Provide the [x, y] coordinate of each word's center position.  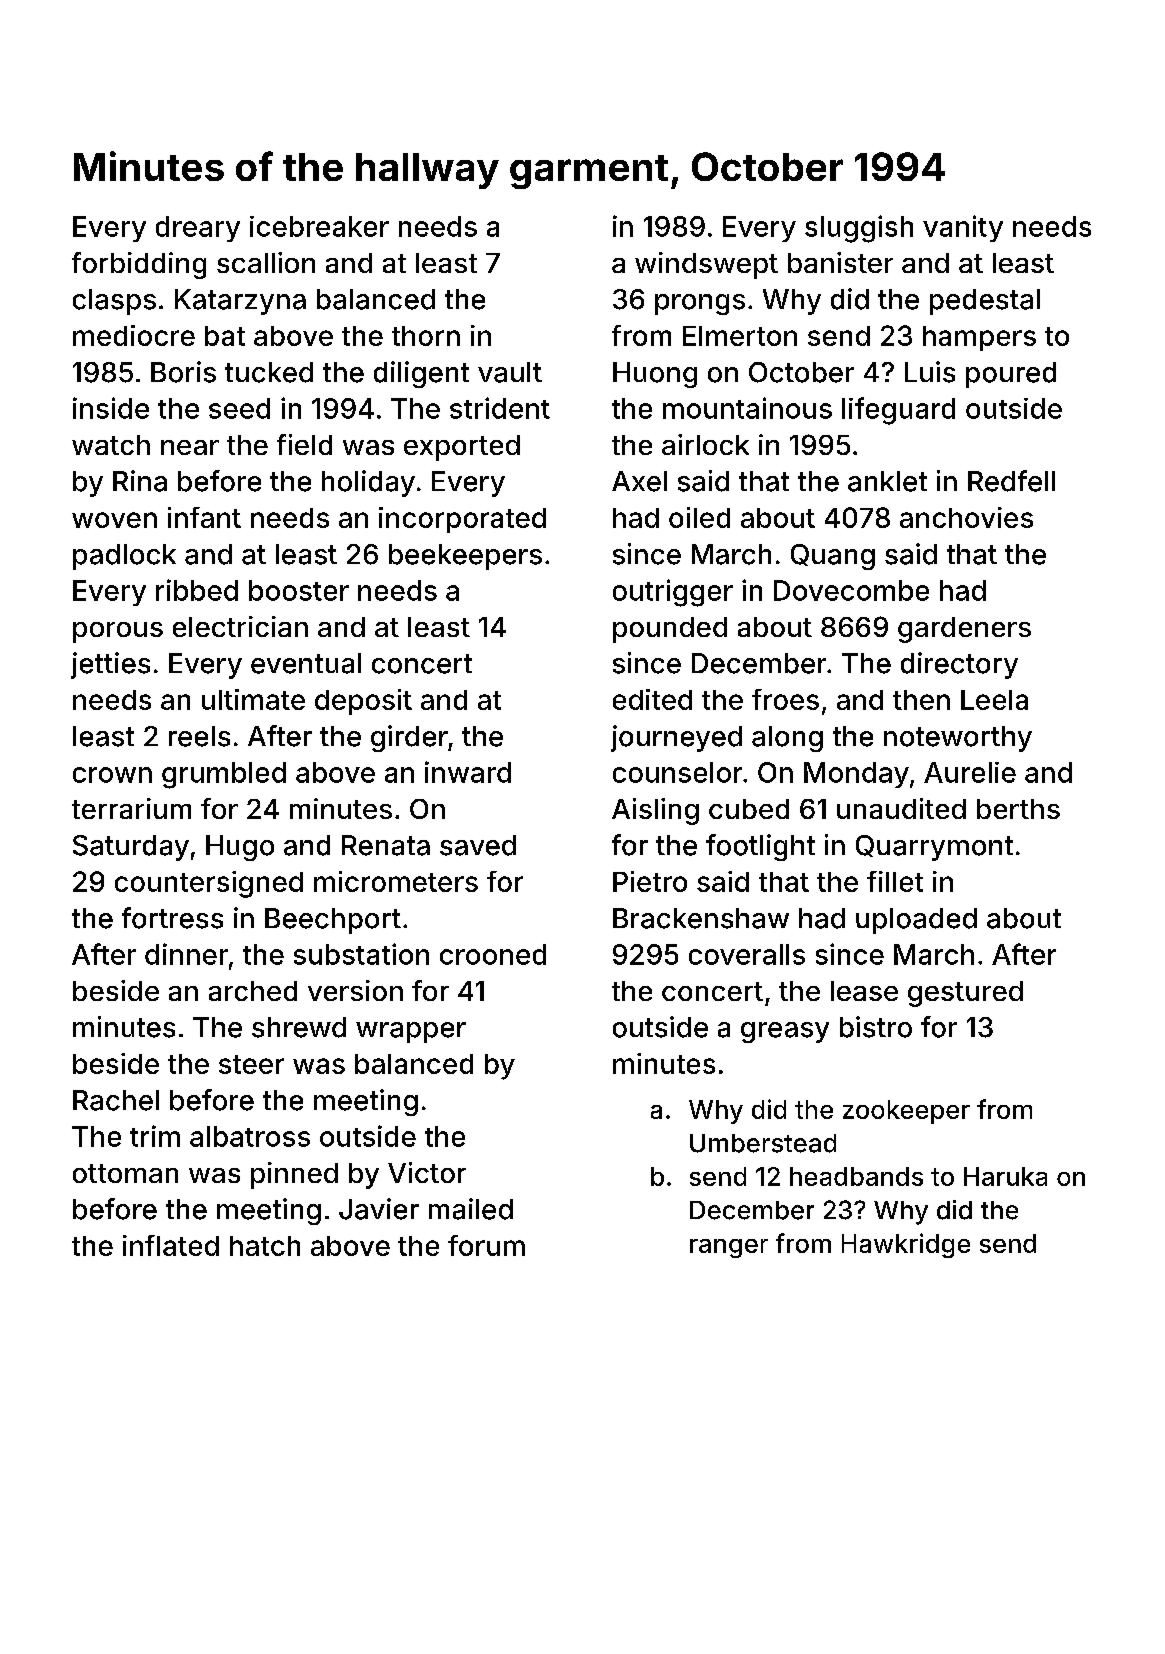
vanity [963, 228]
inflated [171, 1245]
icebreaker [319, 226]
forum [486, 1245]
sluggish [859, 229]
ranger [729, 1248]
